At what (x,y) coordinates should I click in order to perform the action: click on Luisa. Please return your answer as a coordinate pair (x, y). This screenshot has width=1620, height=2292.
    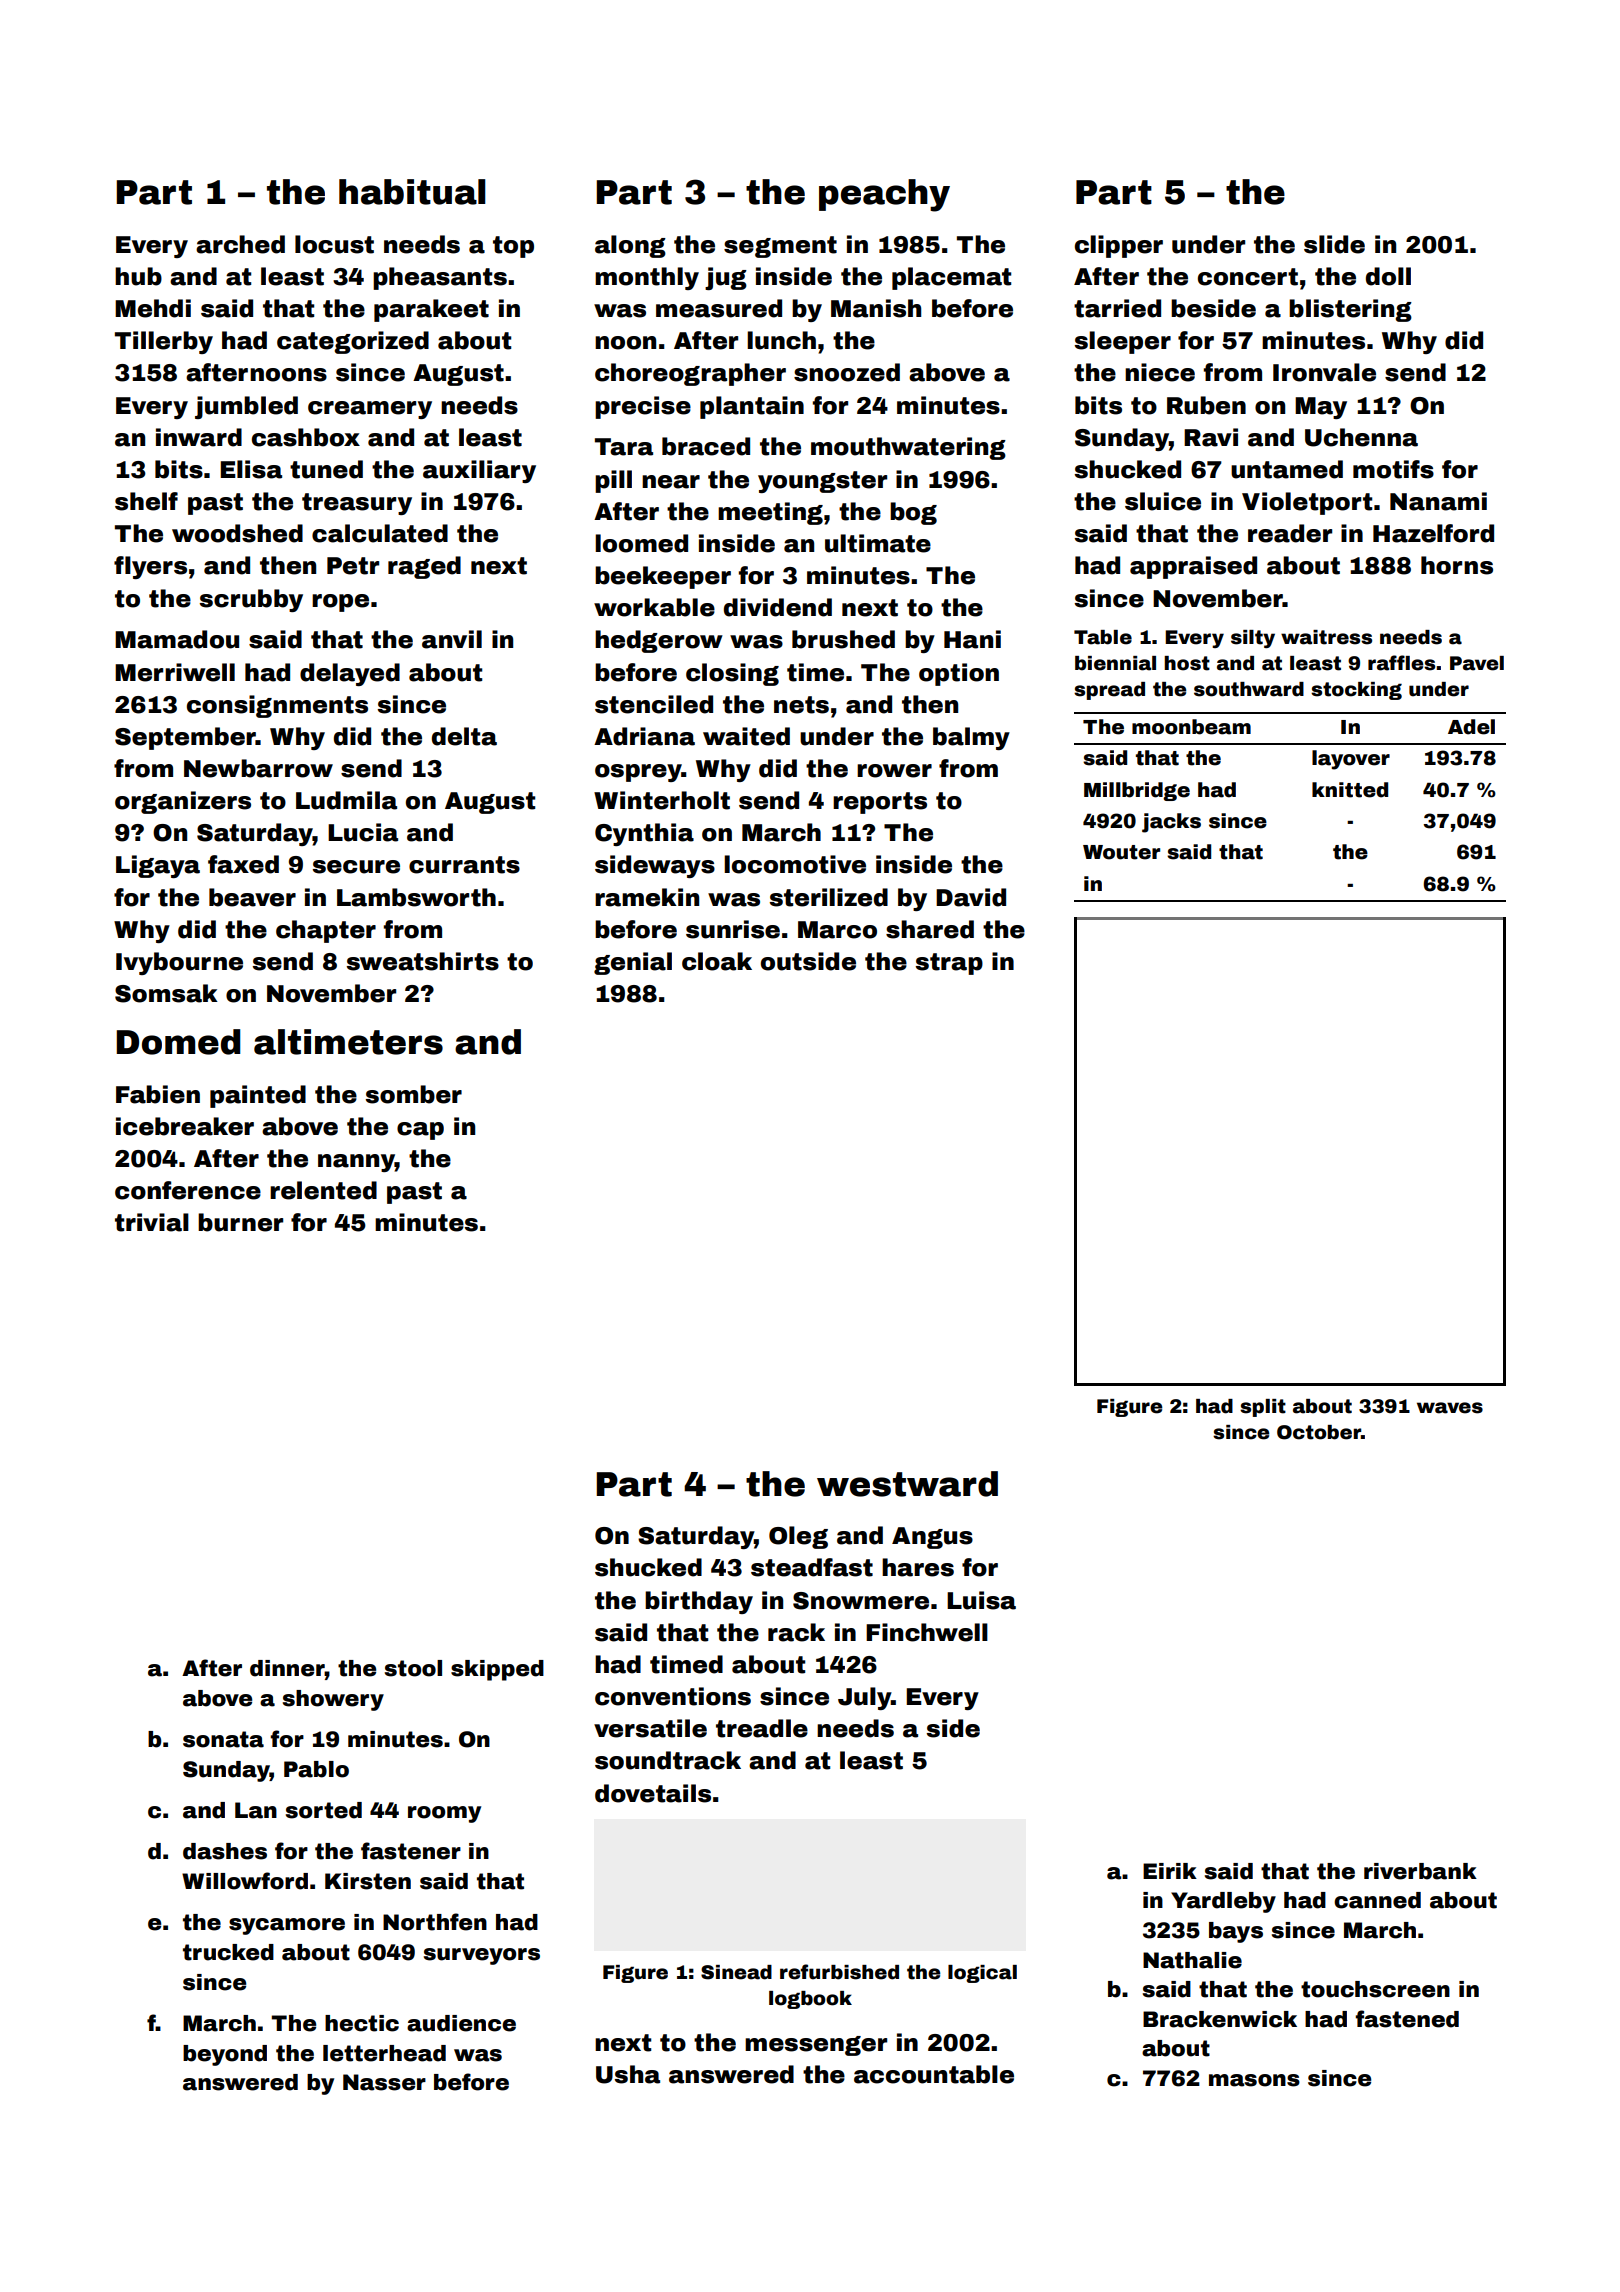
    Looking at the image, I should click on (981, 1600).
